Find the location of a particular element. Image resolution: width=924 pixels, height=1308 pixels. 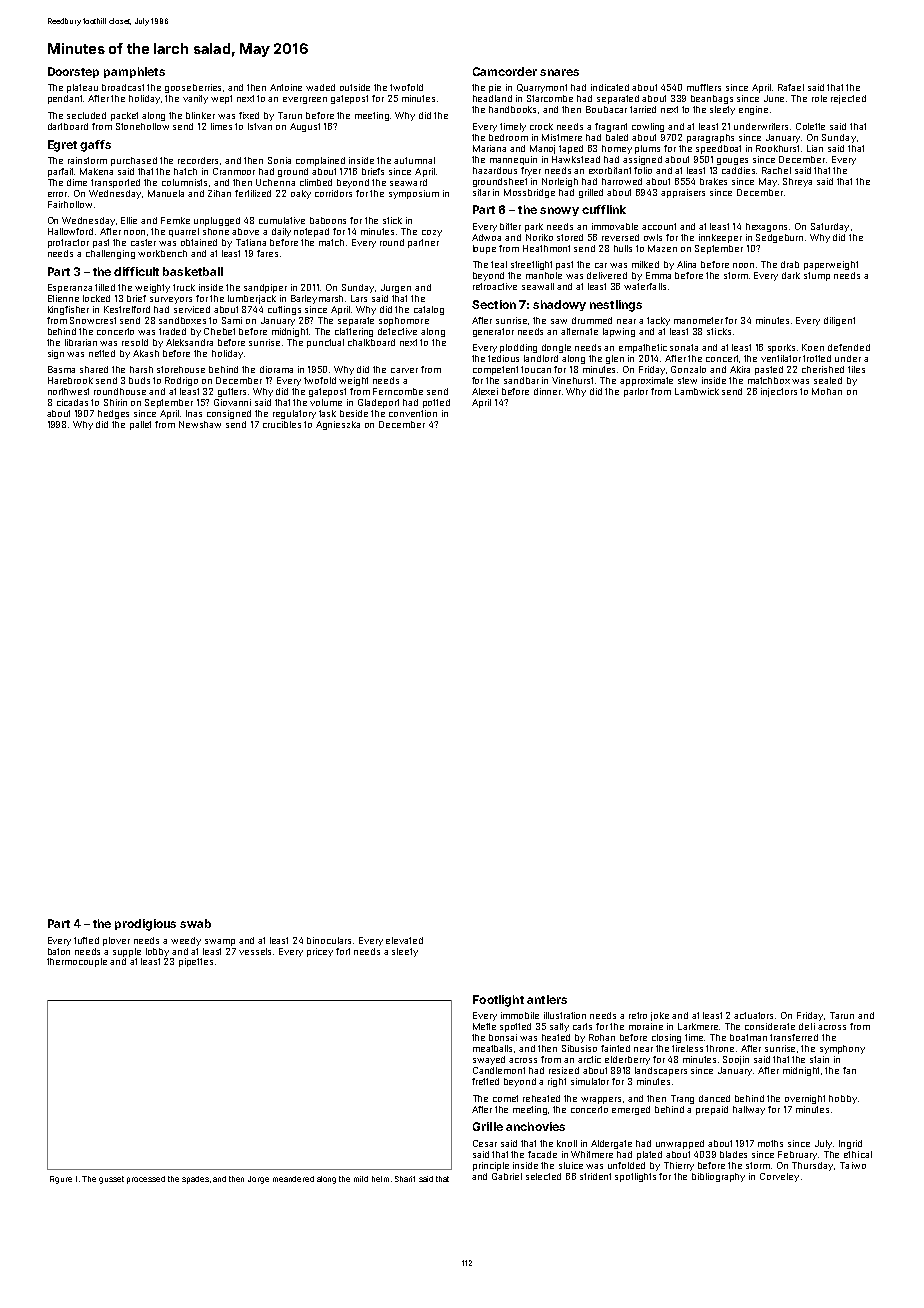

protractor is located at coordinates (68, 243).
